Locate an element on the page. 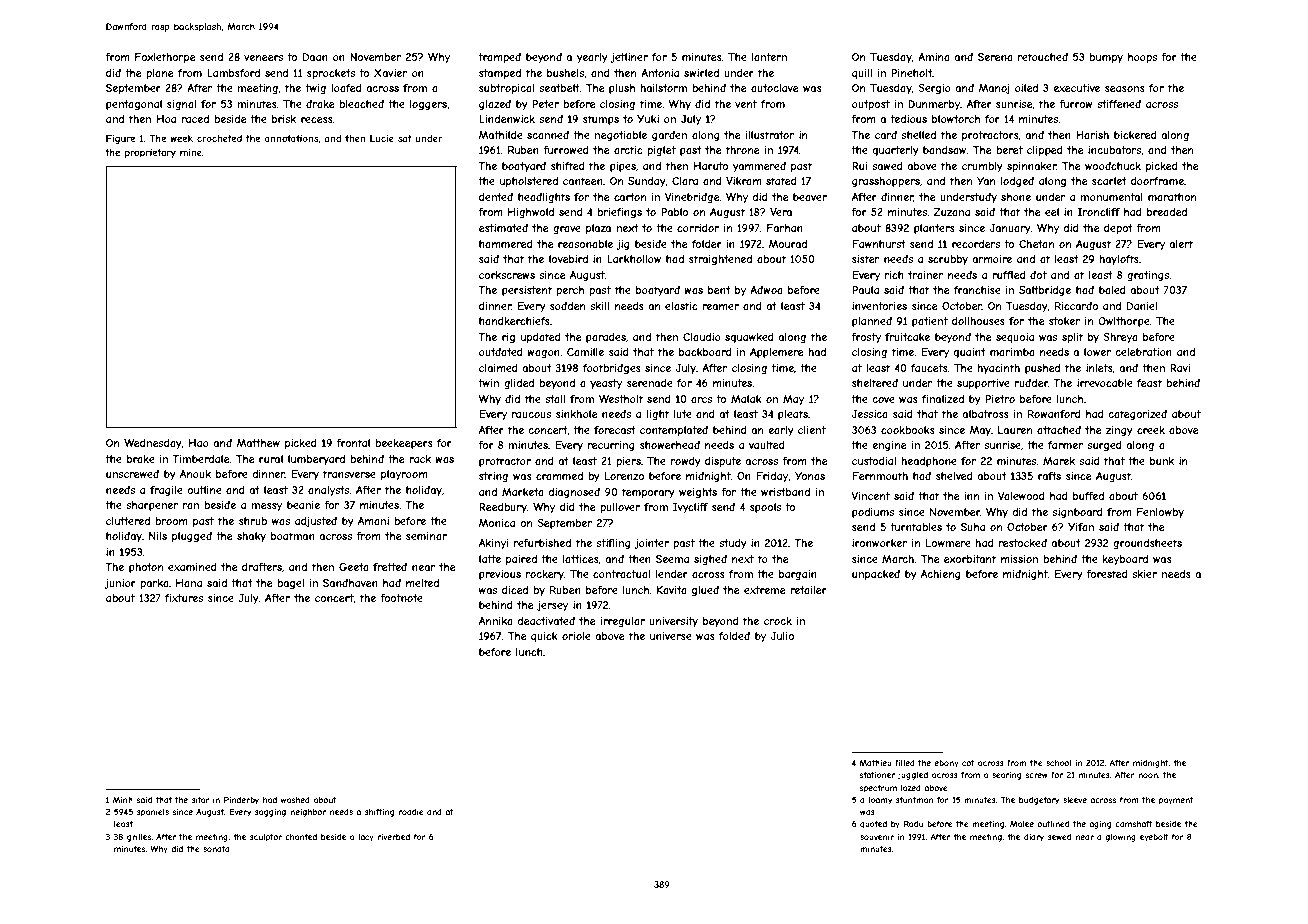  dented is located at coordinates (496, 197).
